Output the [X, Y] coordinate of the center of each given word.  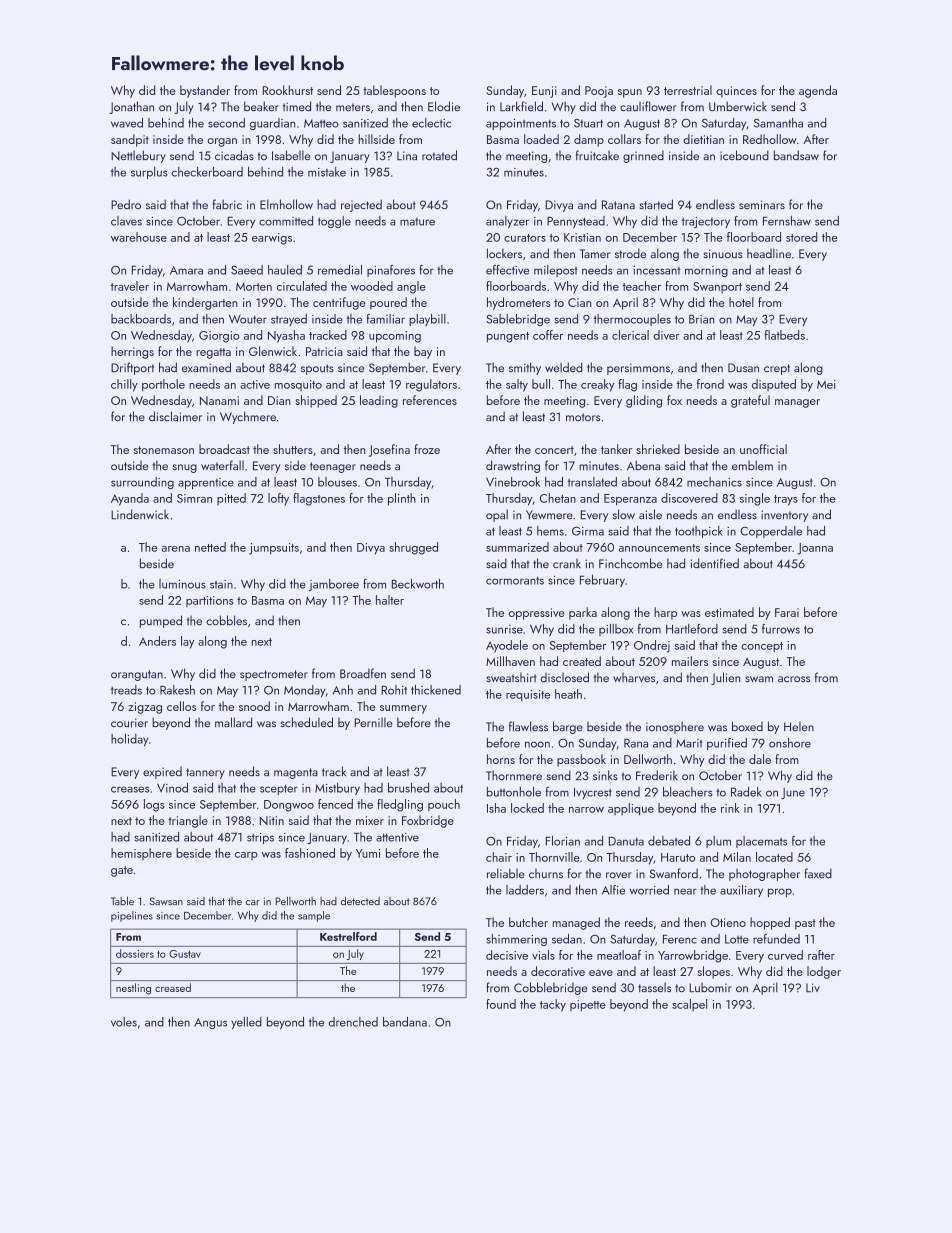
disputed [774, 385]
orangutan [137, 675]
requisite [528, 696]
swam [759, 679]
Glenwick [273, 351]
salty [517, 385]
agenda [818, 91]
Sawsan [166, 901]
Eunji [544, 92]
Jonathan [131, 107]
